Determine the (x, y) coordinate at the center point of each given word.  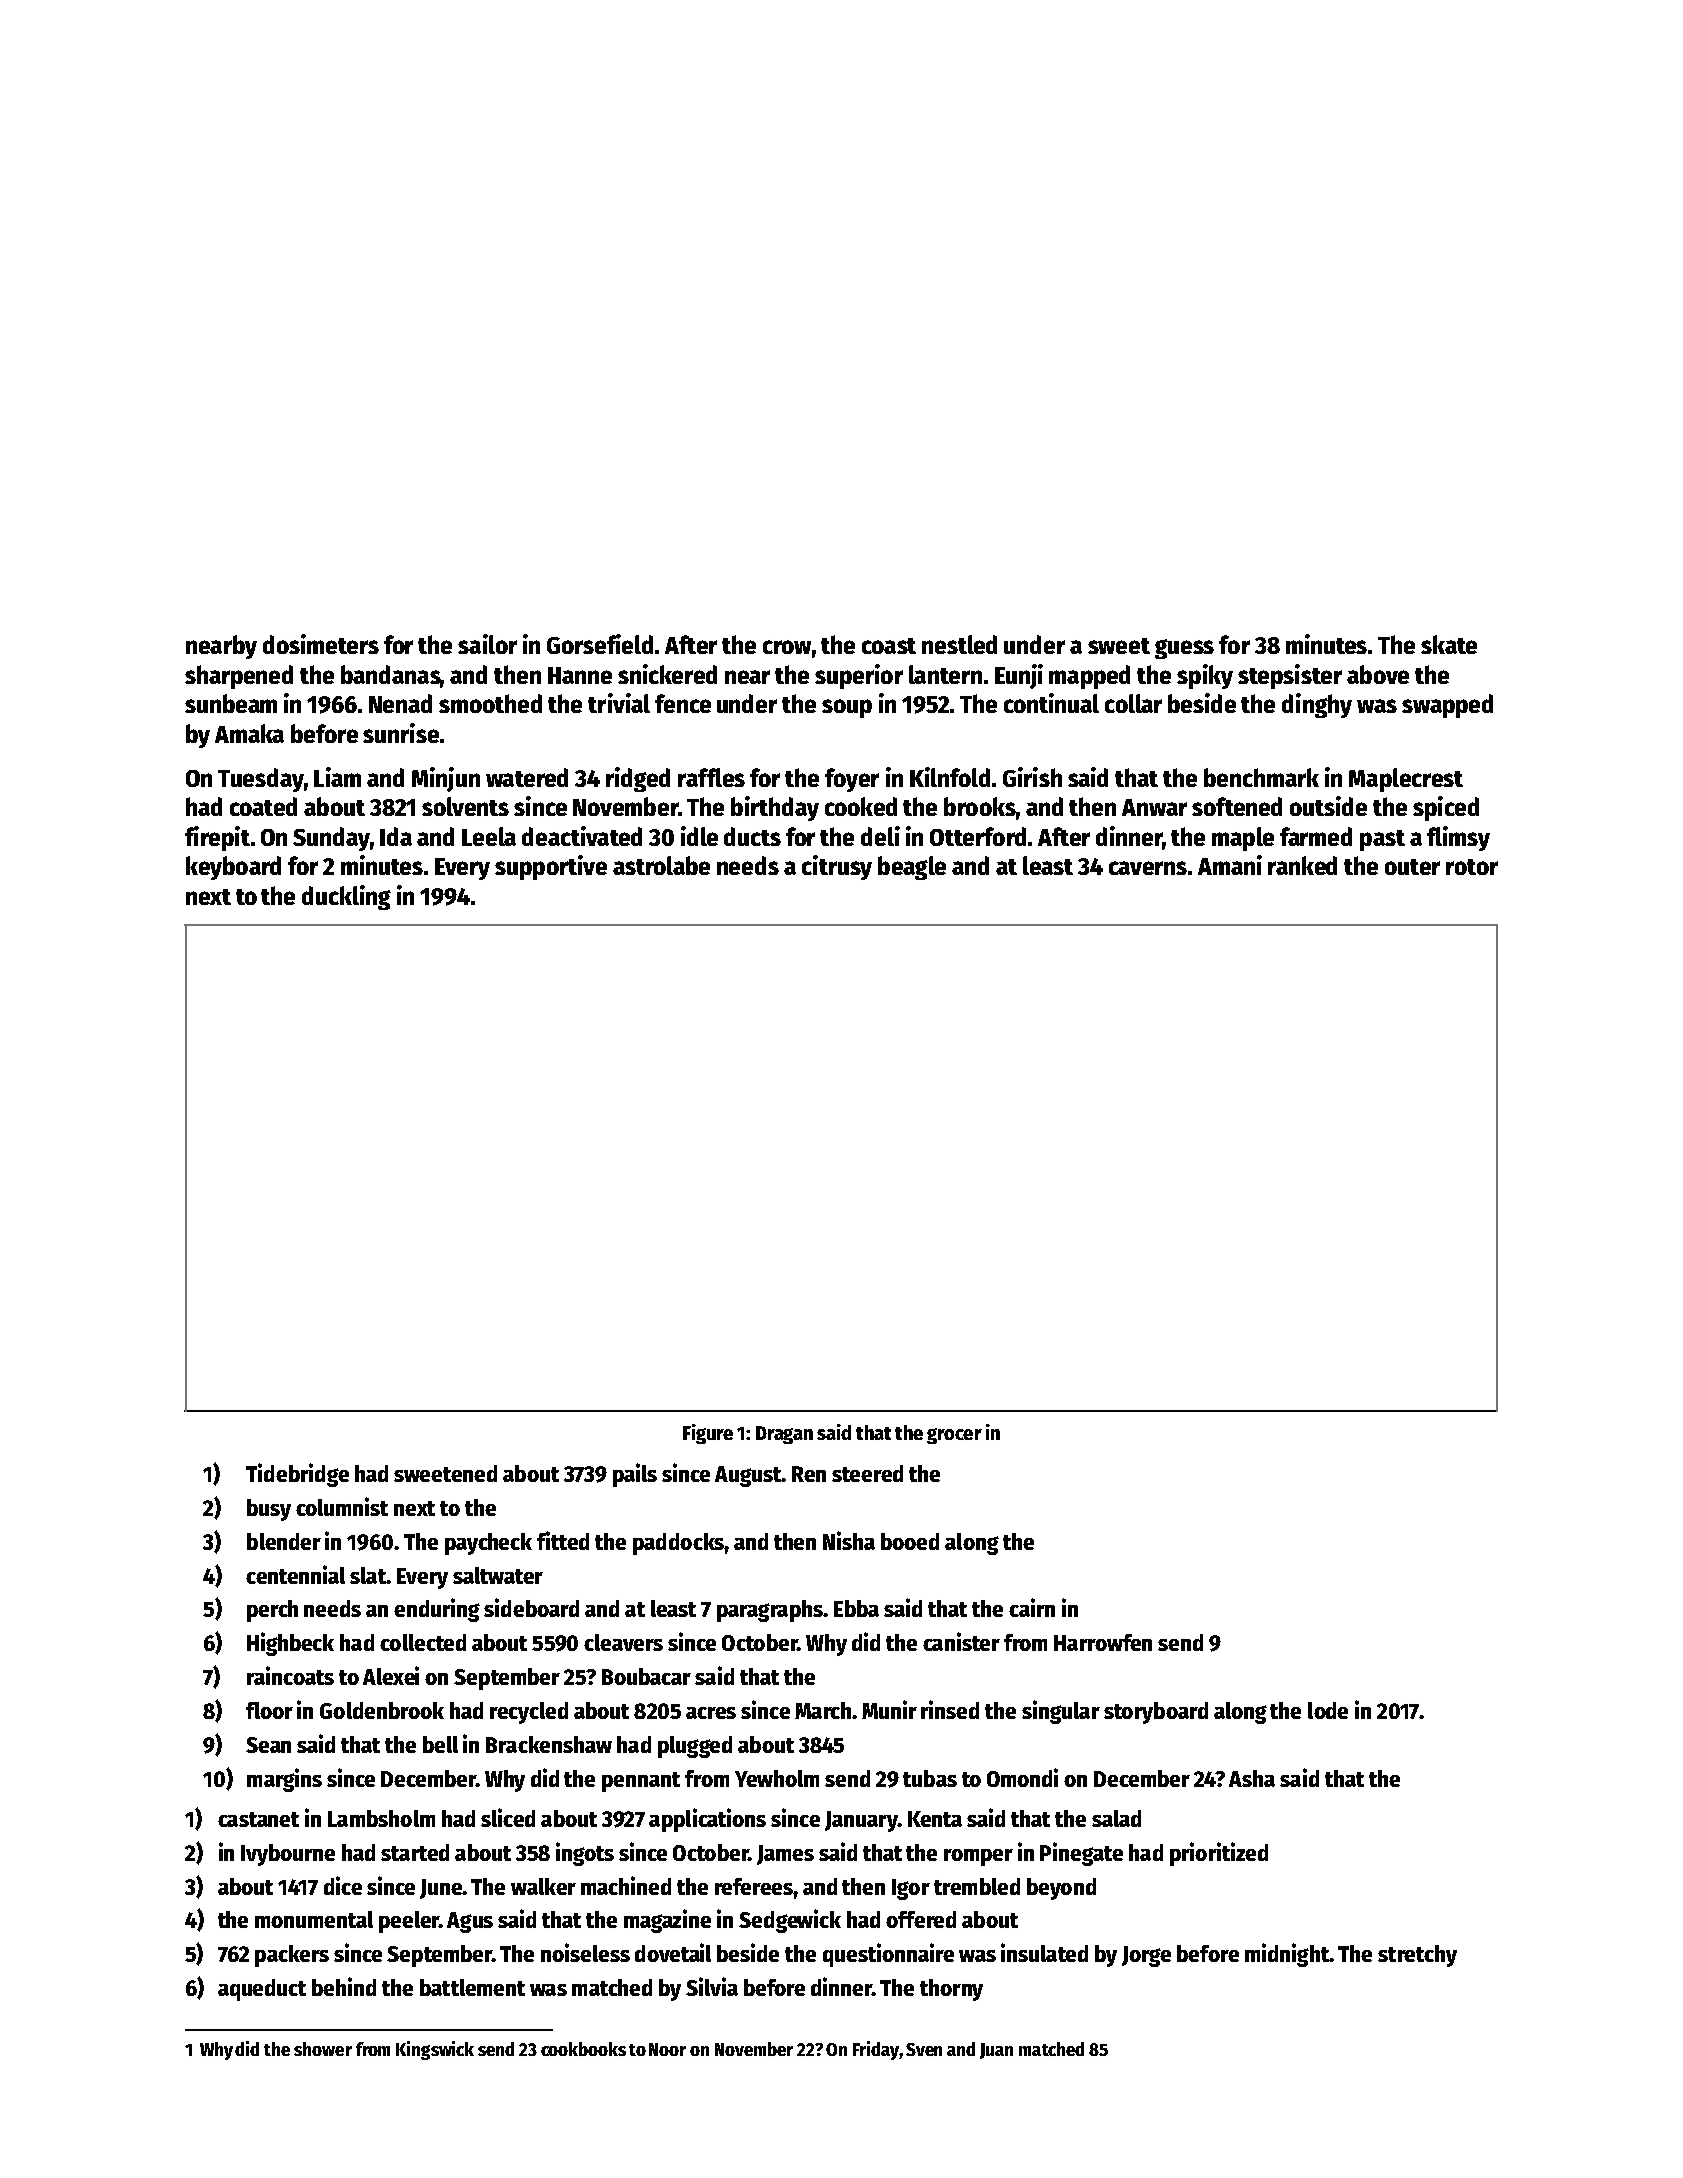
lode (1328, 1710)
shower (323, 2049)
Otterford (978, 836)
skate (1449, 644)
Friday (876, 2050)
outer (1412, 867)
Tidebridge (297, 1475)
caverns (1148, 868)
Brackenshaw (549, 1744)
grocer (954, 1436)
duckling (346, 897)
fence (683, 703)
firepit (217, 838)
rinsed (950, 1709)
